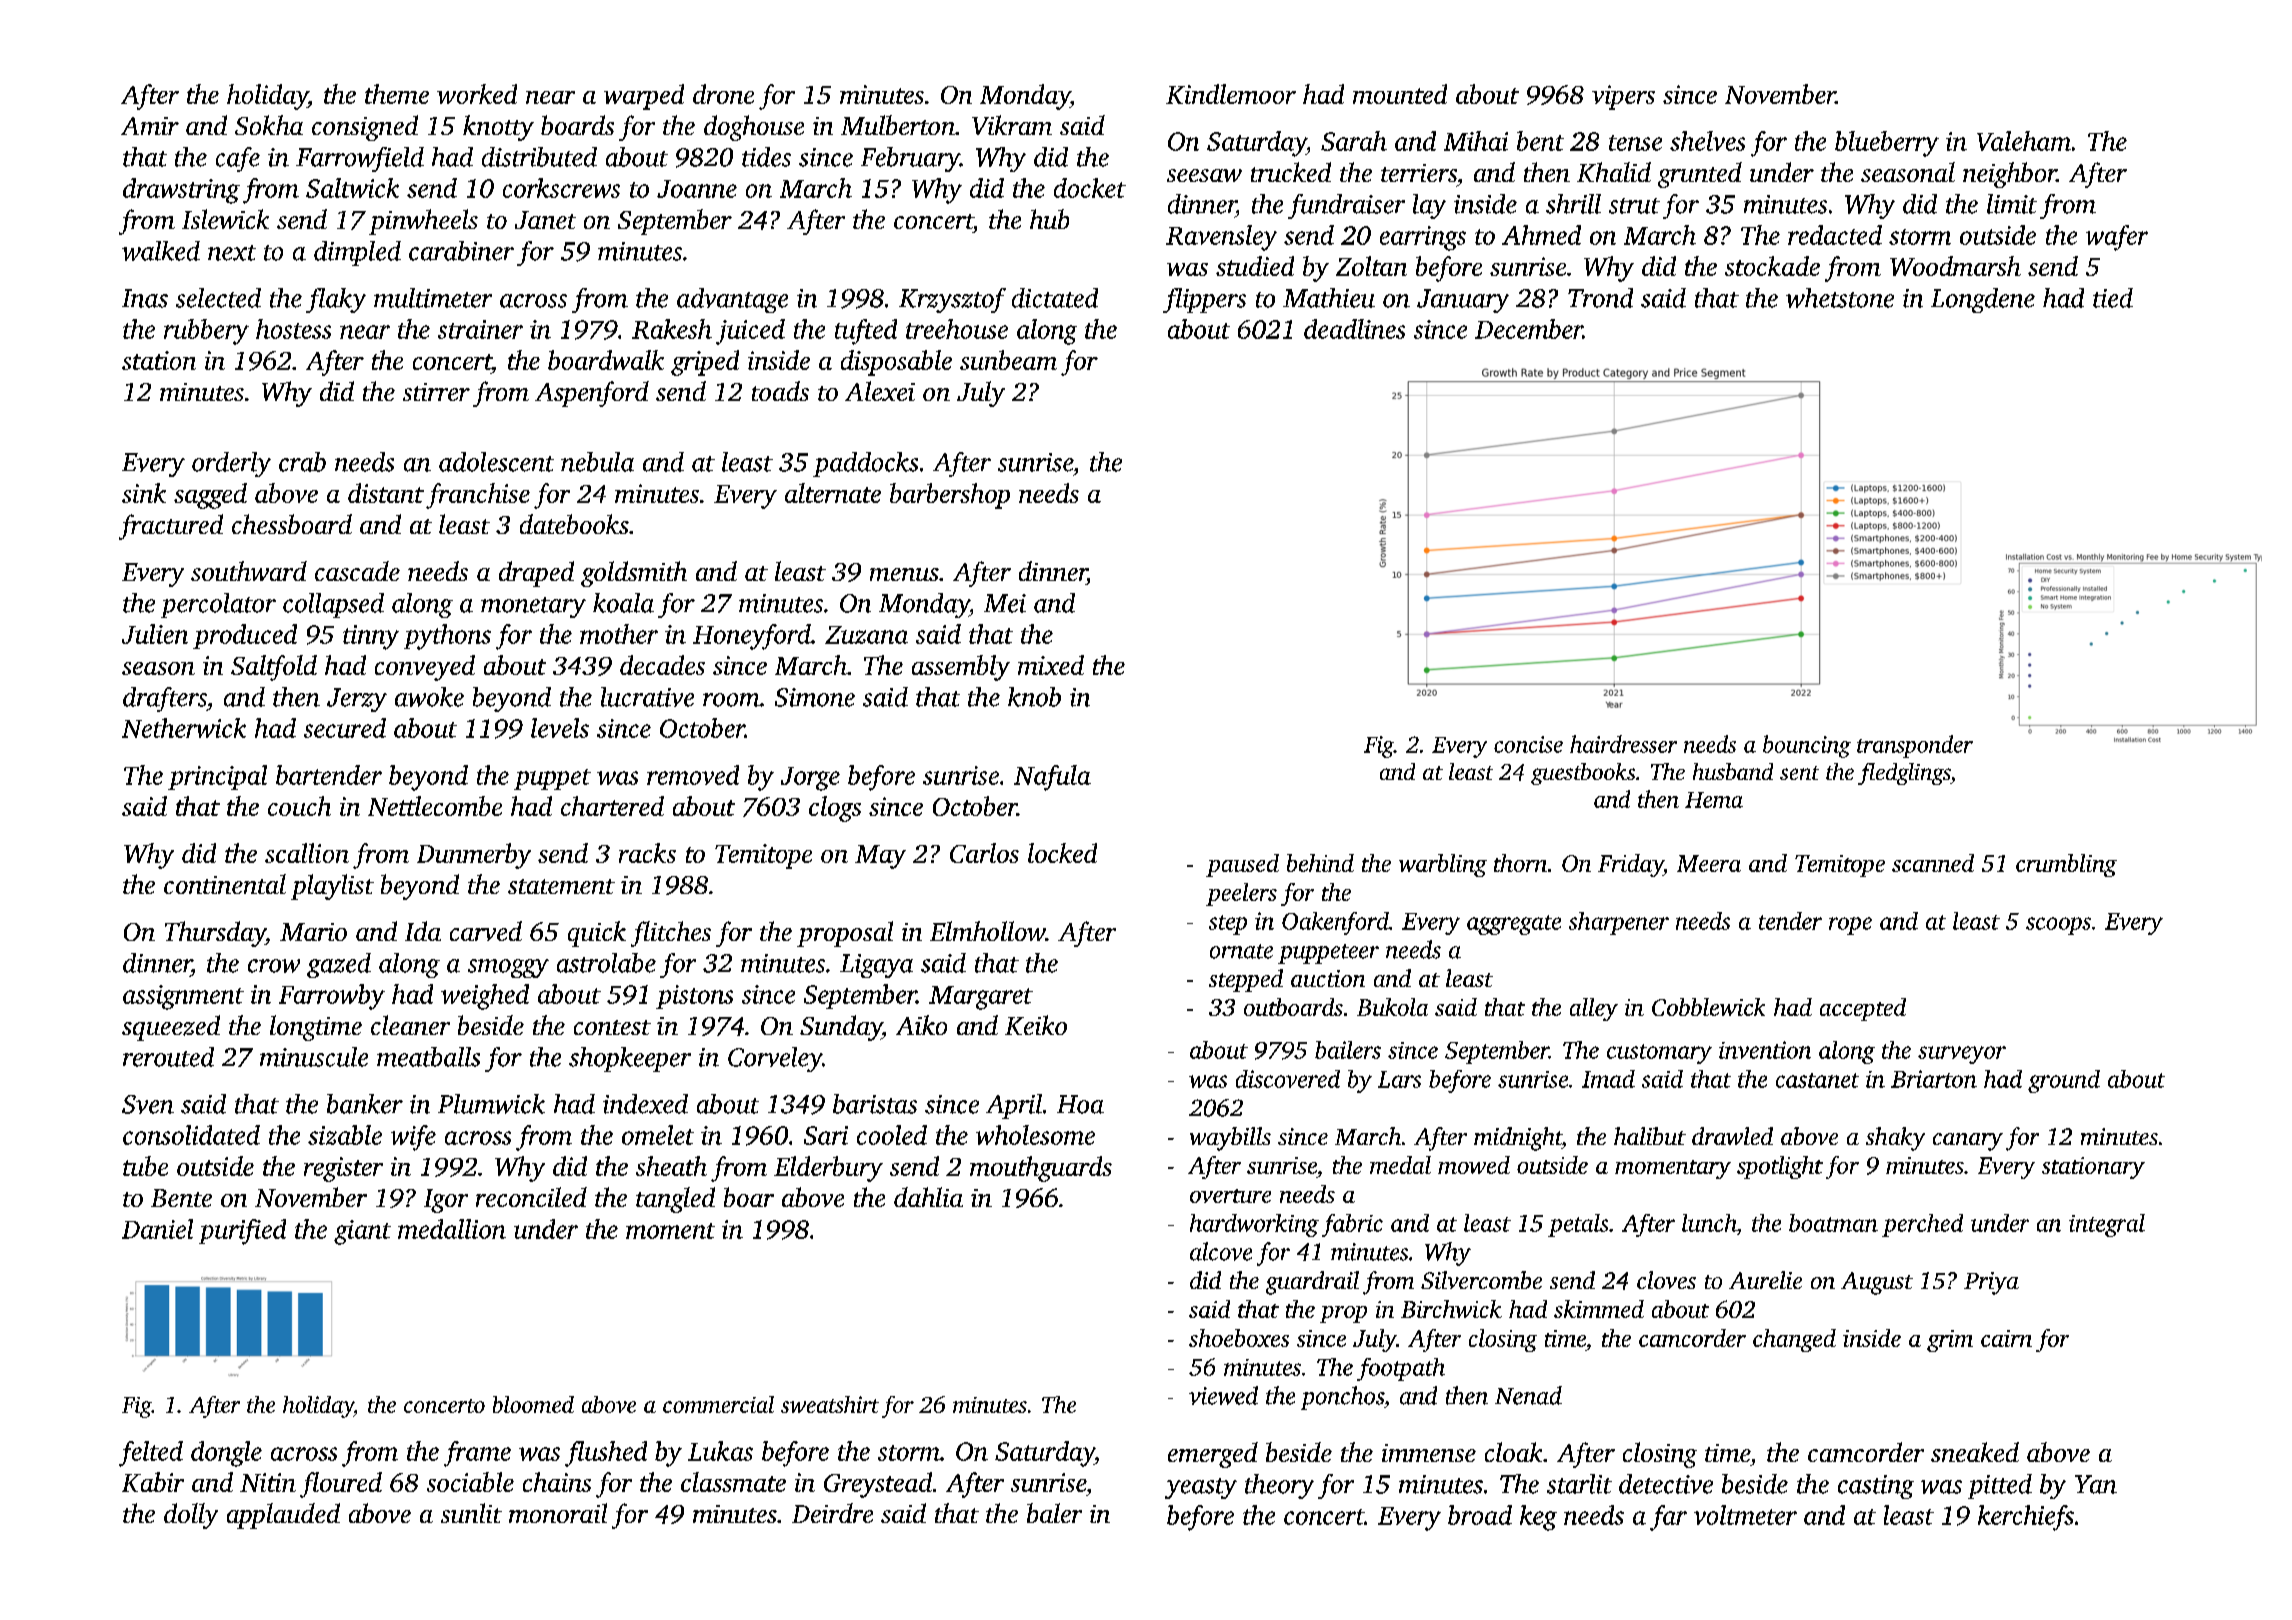  I want to click on Farrowby, so click(332, 997).
